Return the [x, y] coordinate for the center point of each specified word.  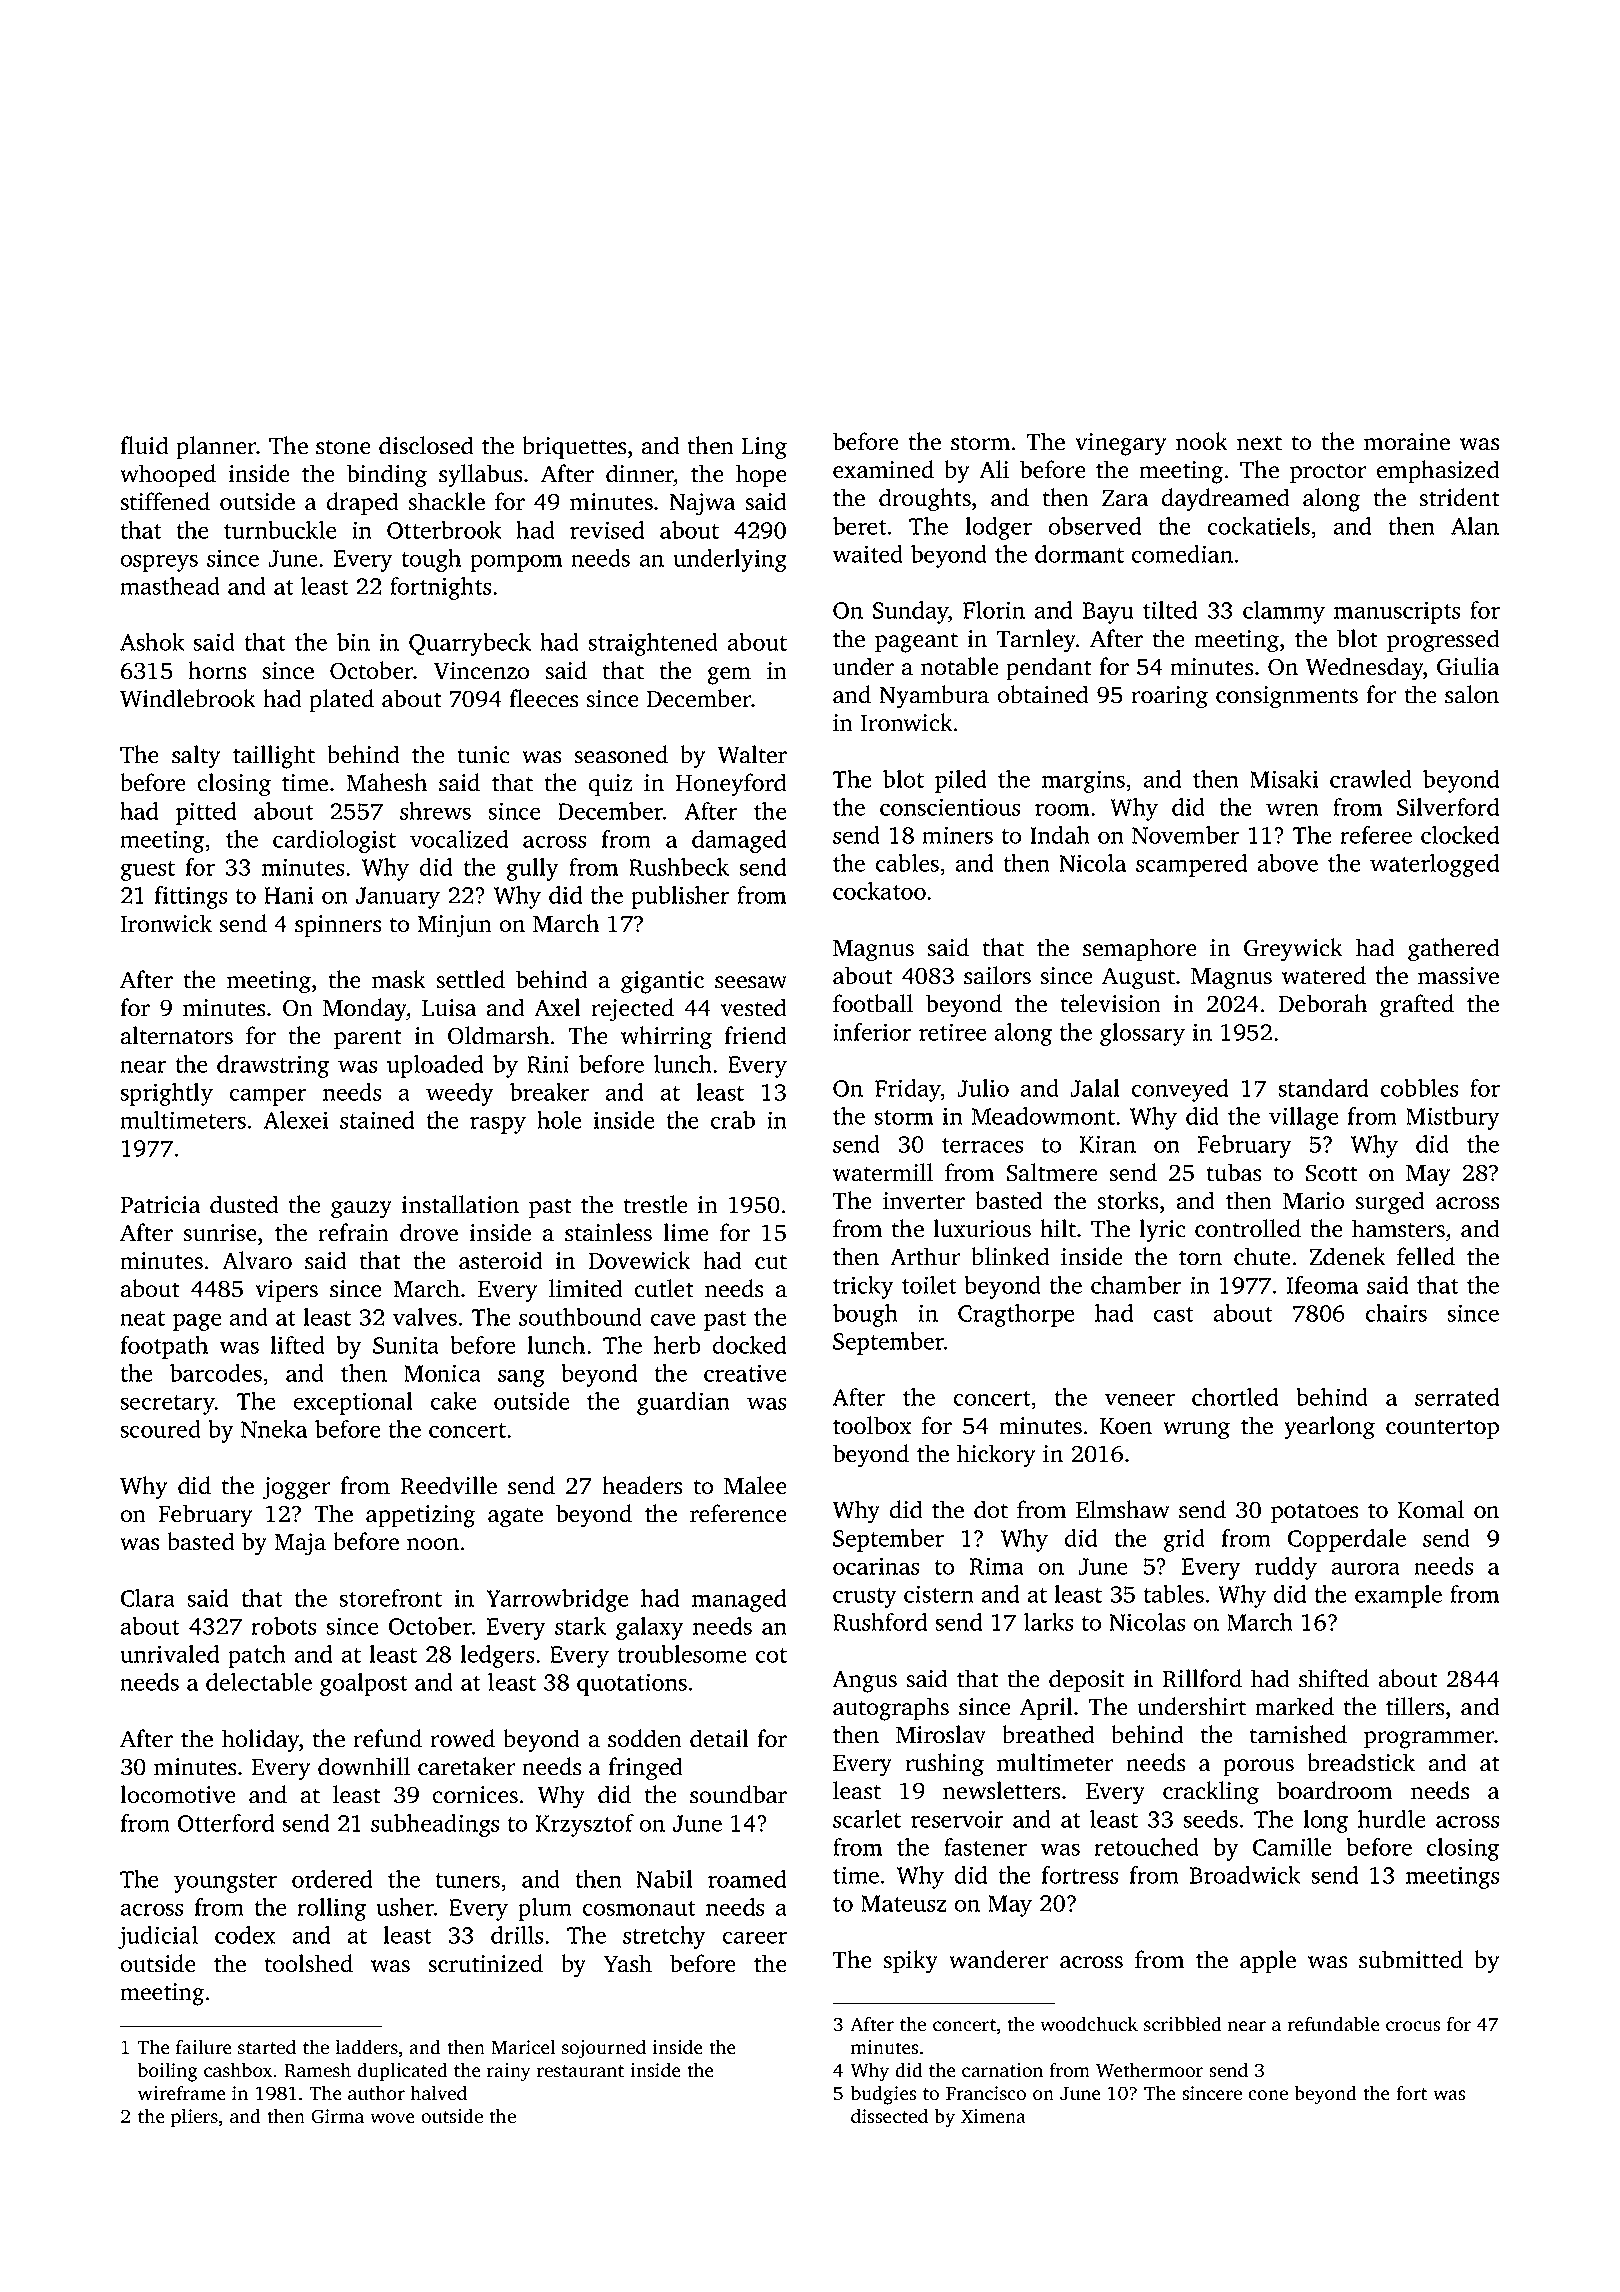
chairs [1396, 1313]
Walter [752, 754]
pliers [194, 2118]
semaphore [1140, 950]
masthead [170, 586]
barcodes [216, 1373]
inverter [924, 1201]
